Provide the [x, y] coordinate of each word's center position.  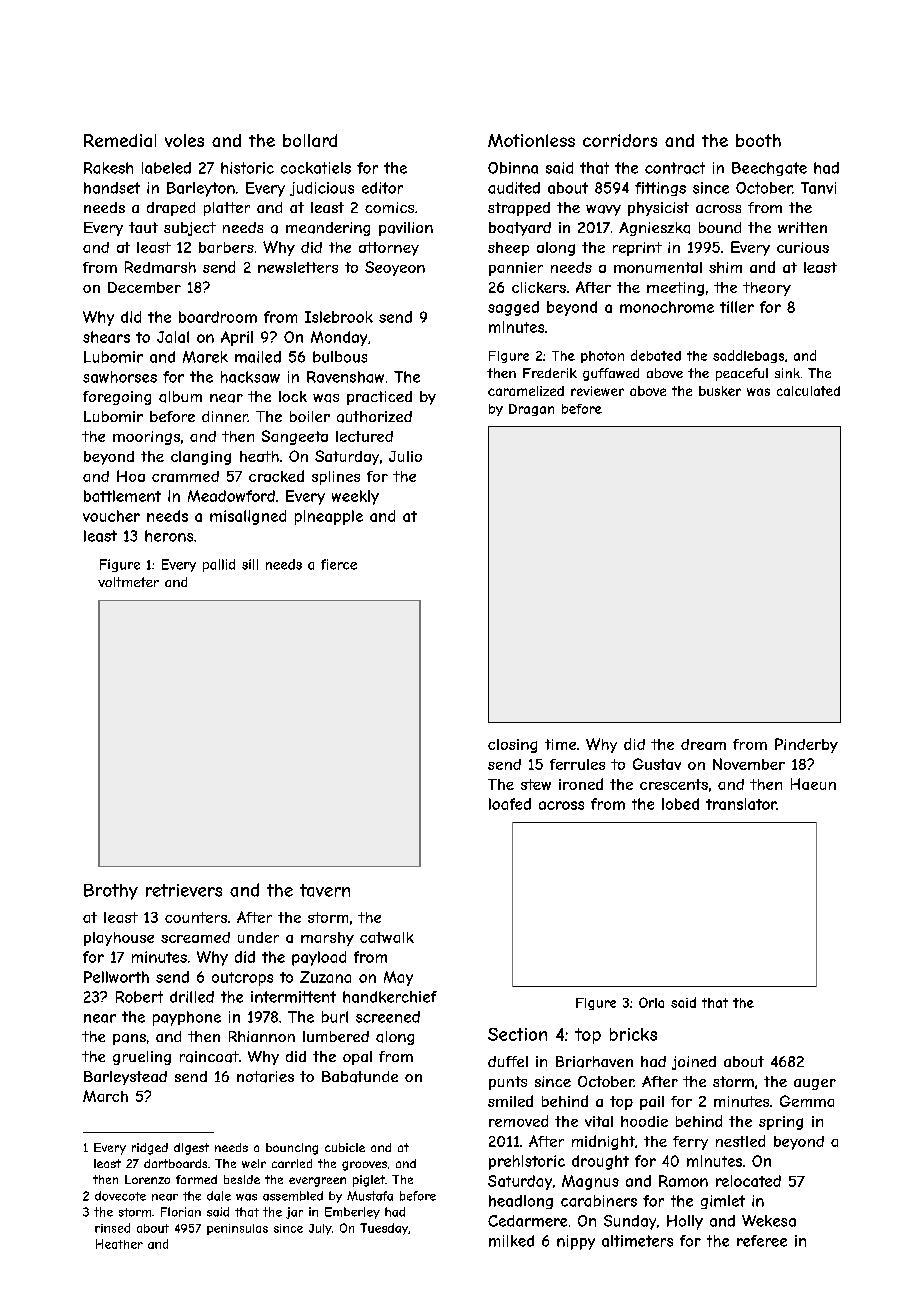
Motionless [531, 140]
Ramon [683, 1181]
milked [511, 1241]
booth [758, 140]
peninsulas [237, 1229]
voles [184, 140]
